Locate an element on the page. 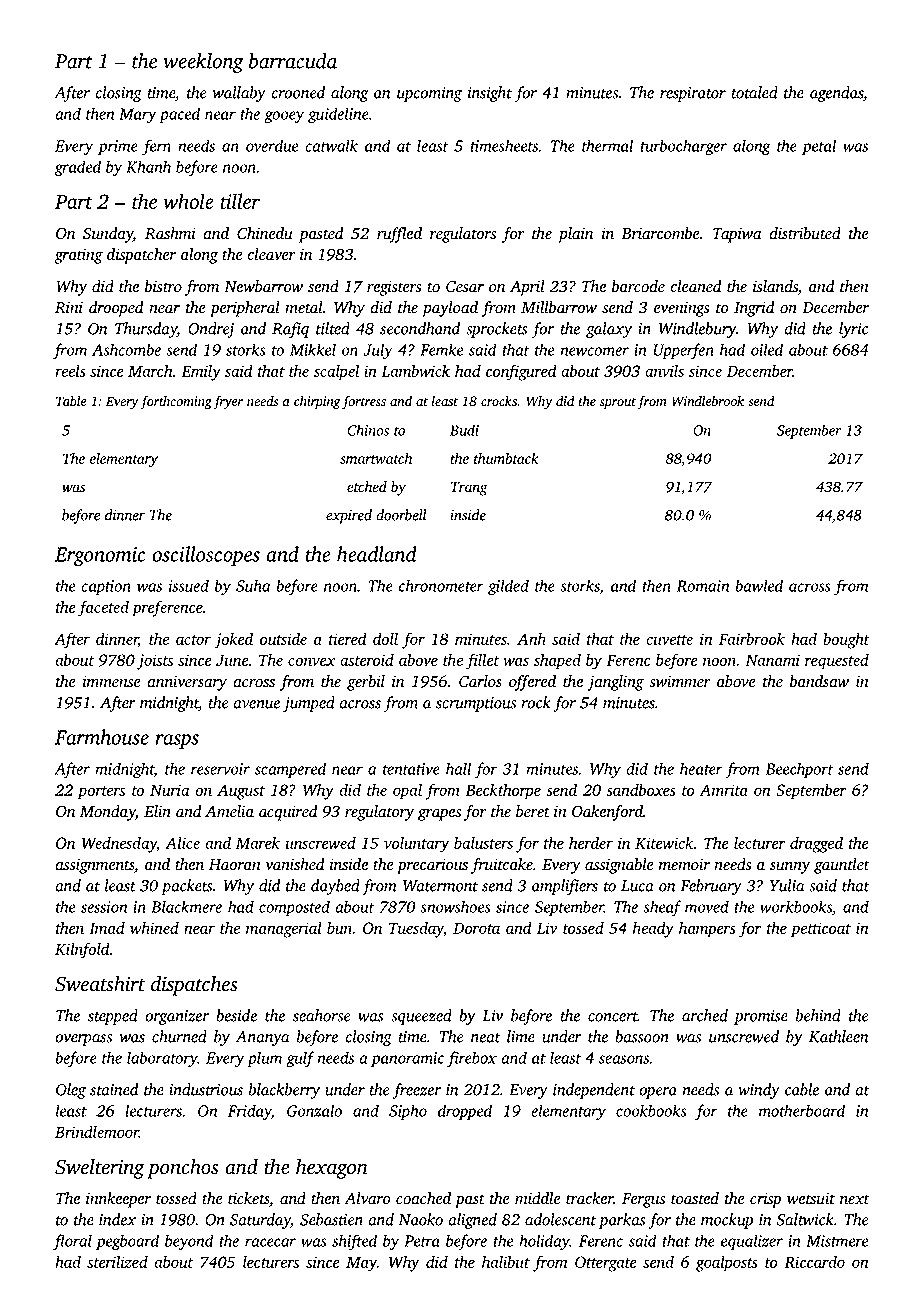  independent is located at coordinates (594, 1091).
